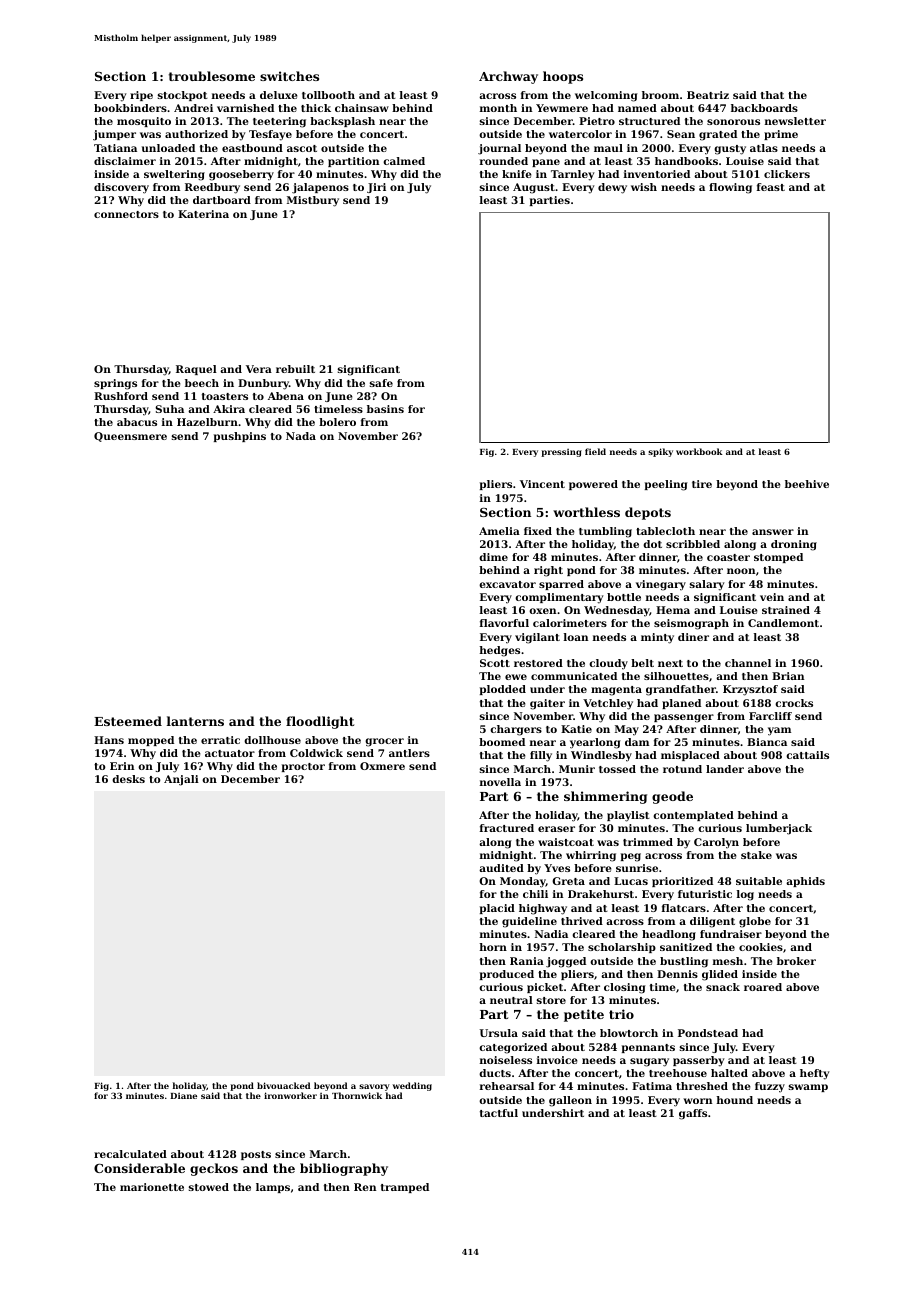 The height and width of the page is (1308, 924). I want to click on Esteemed, so click(128, 721).
